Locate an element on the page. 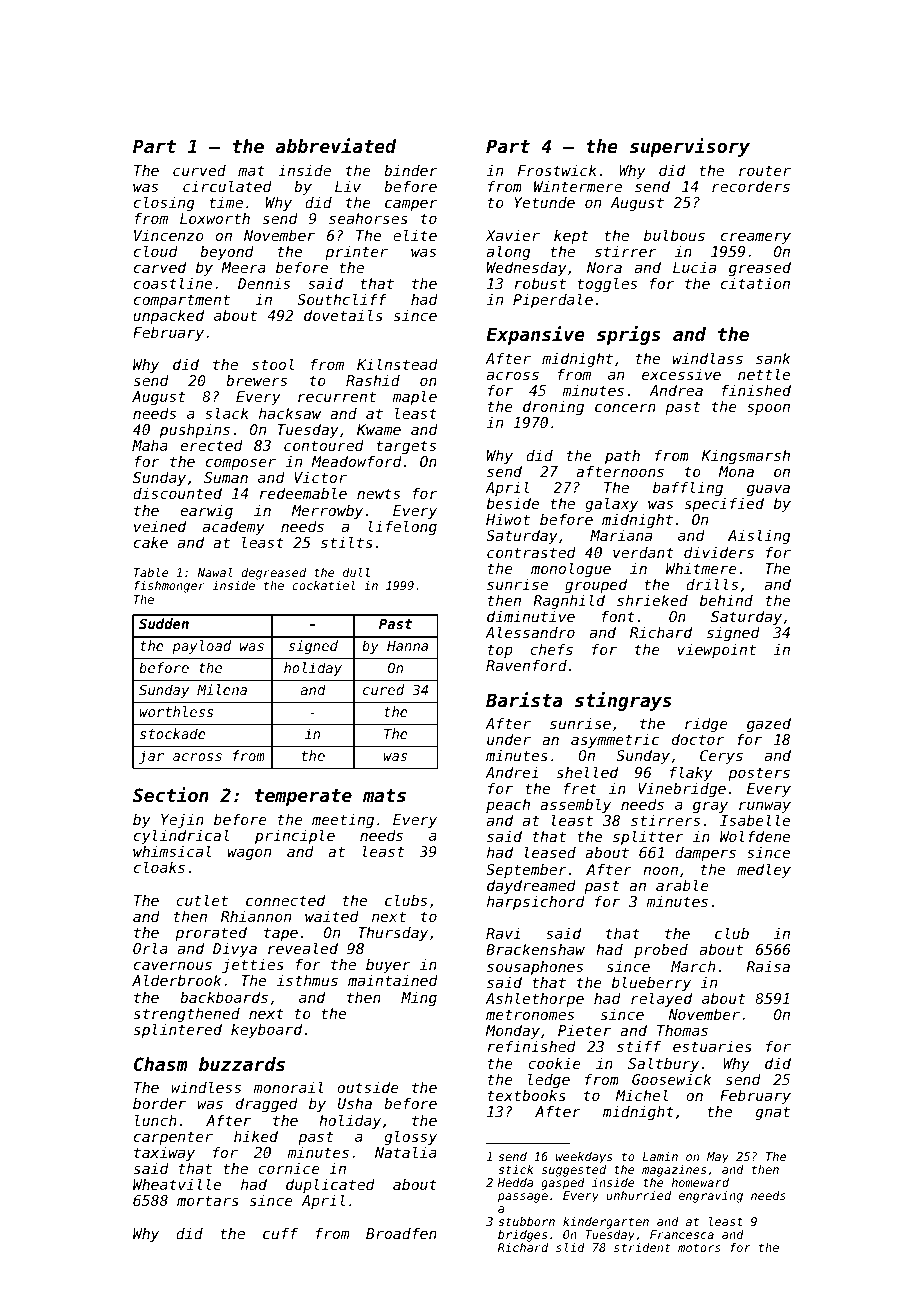 The height and width of the page is (1314, 924). viewpoint is located at coordinates (717, 650).
